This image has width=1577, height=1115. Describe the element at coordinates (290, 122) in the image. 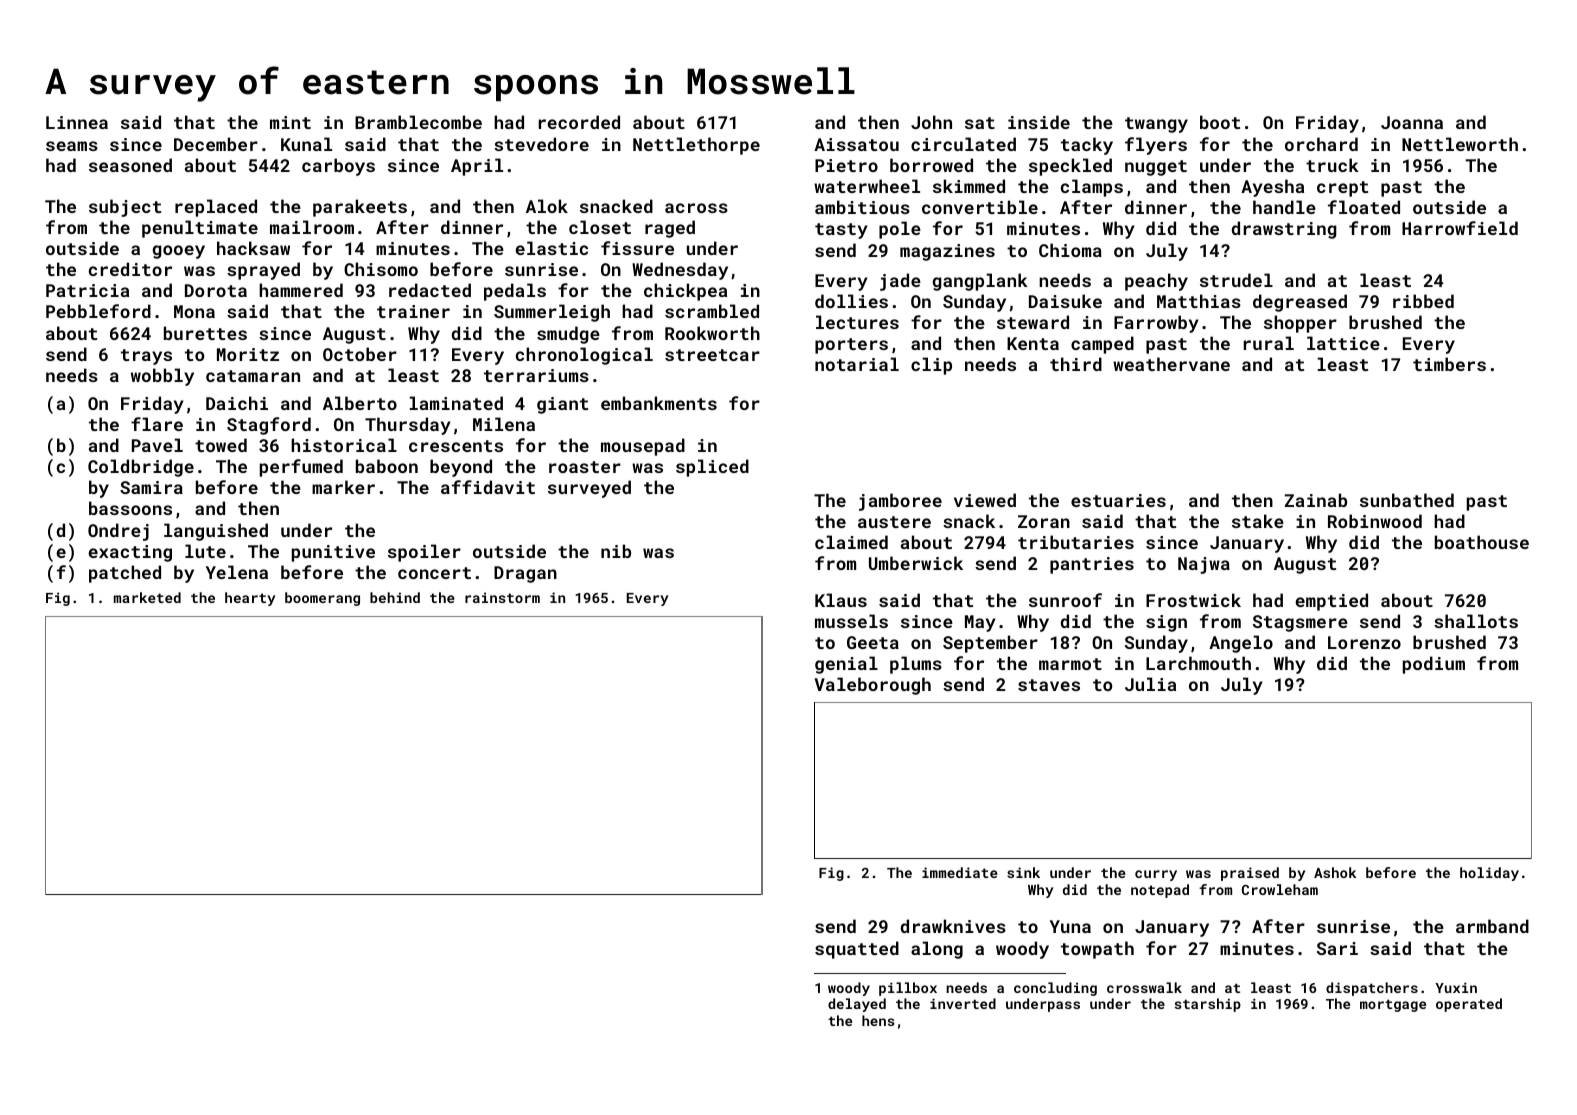

I see `mint` at that location.
